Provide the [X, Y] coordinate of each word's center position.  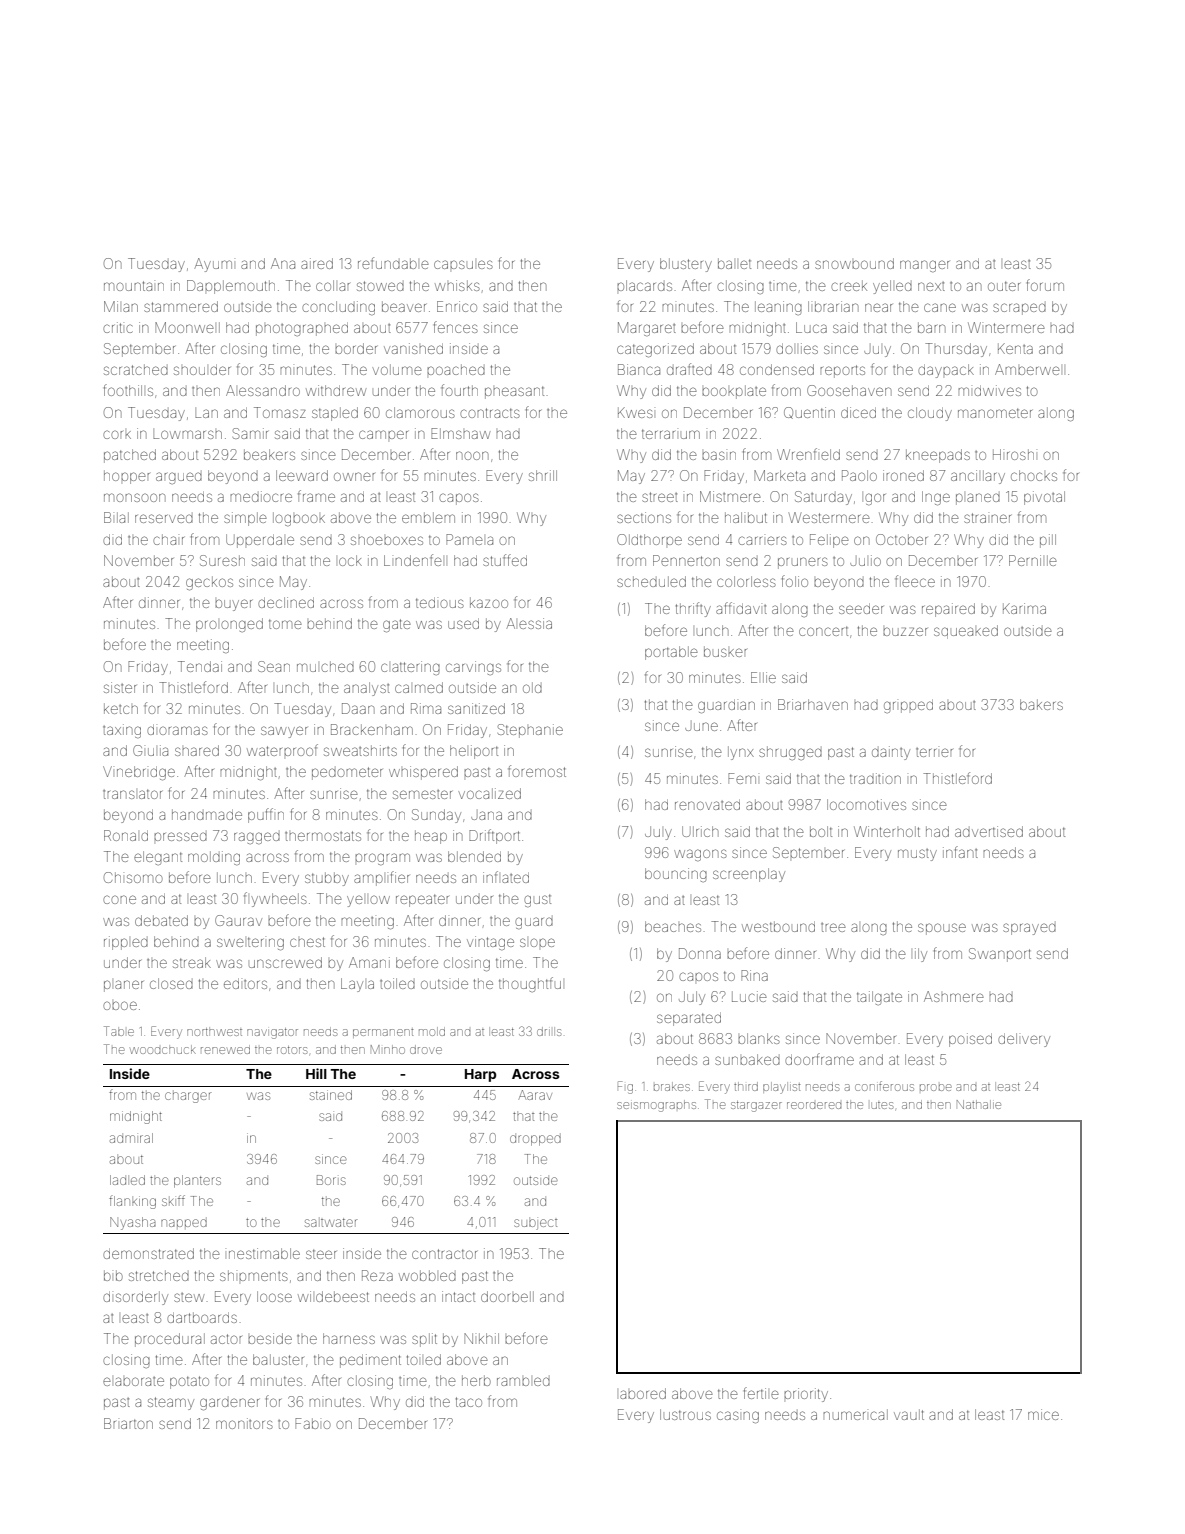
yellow [368, 901]
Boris [331, 1180]
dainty [891, 753]
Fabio [313, 1423]
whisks [457, 285]
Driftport [494, 836]
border [356, 348]
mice [1043, 1414]
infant [960, 852]
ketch [121, 708]
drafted [689, 369]
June [701, 726]
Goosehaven [849, 390]
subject [535, 1224]
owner [354, 476]
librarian [833, 306]
